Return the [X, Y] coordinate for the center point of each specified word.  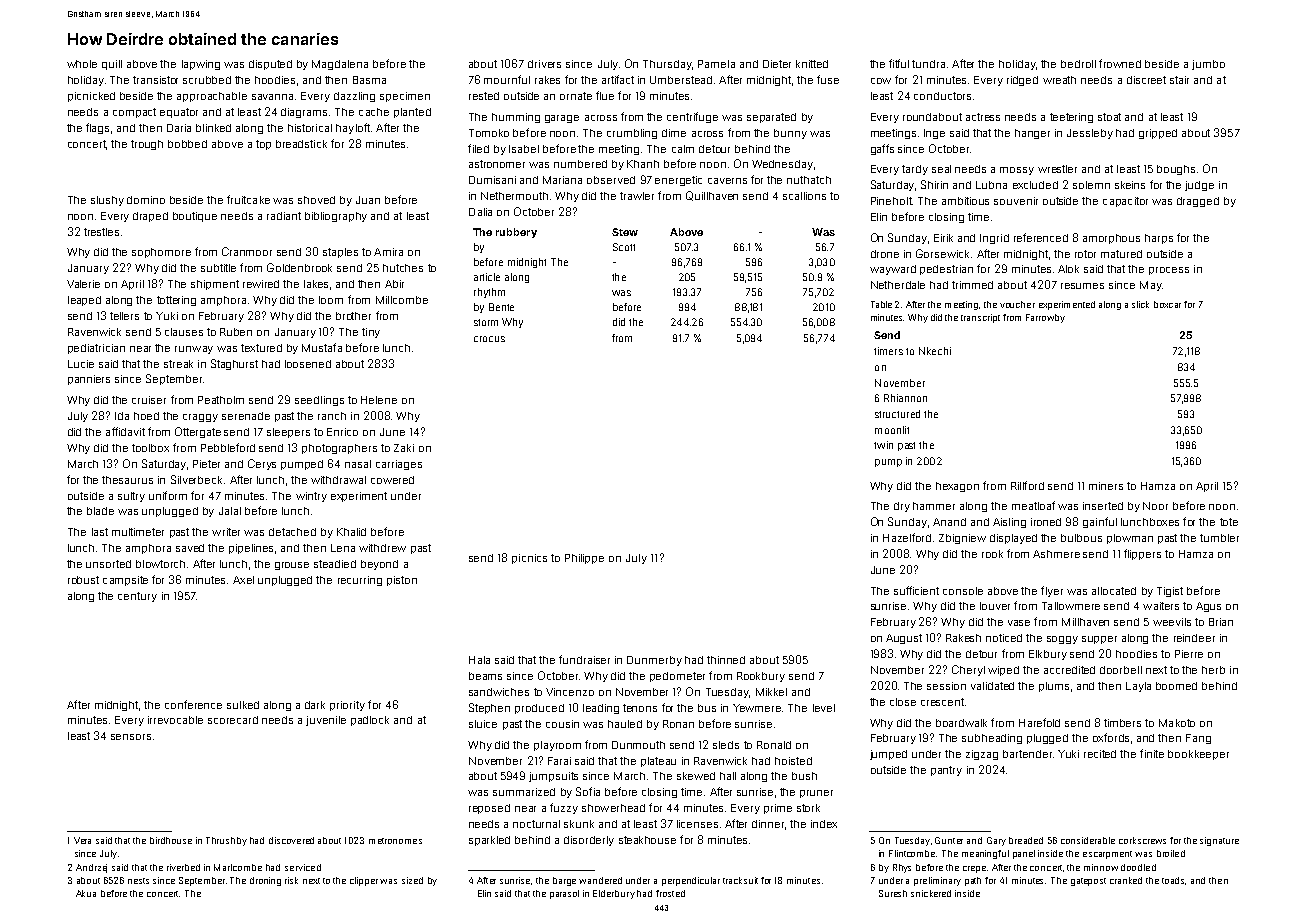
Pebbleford [228, 447]
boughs [1176, 170]
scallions [804, 196]
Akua [86, 893]
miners [1106, 486]
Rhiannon [905, 398]
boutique [195, 217]
